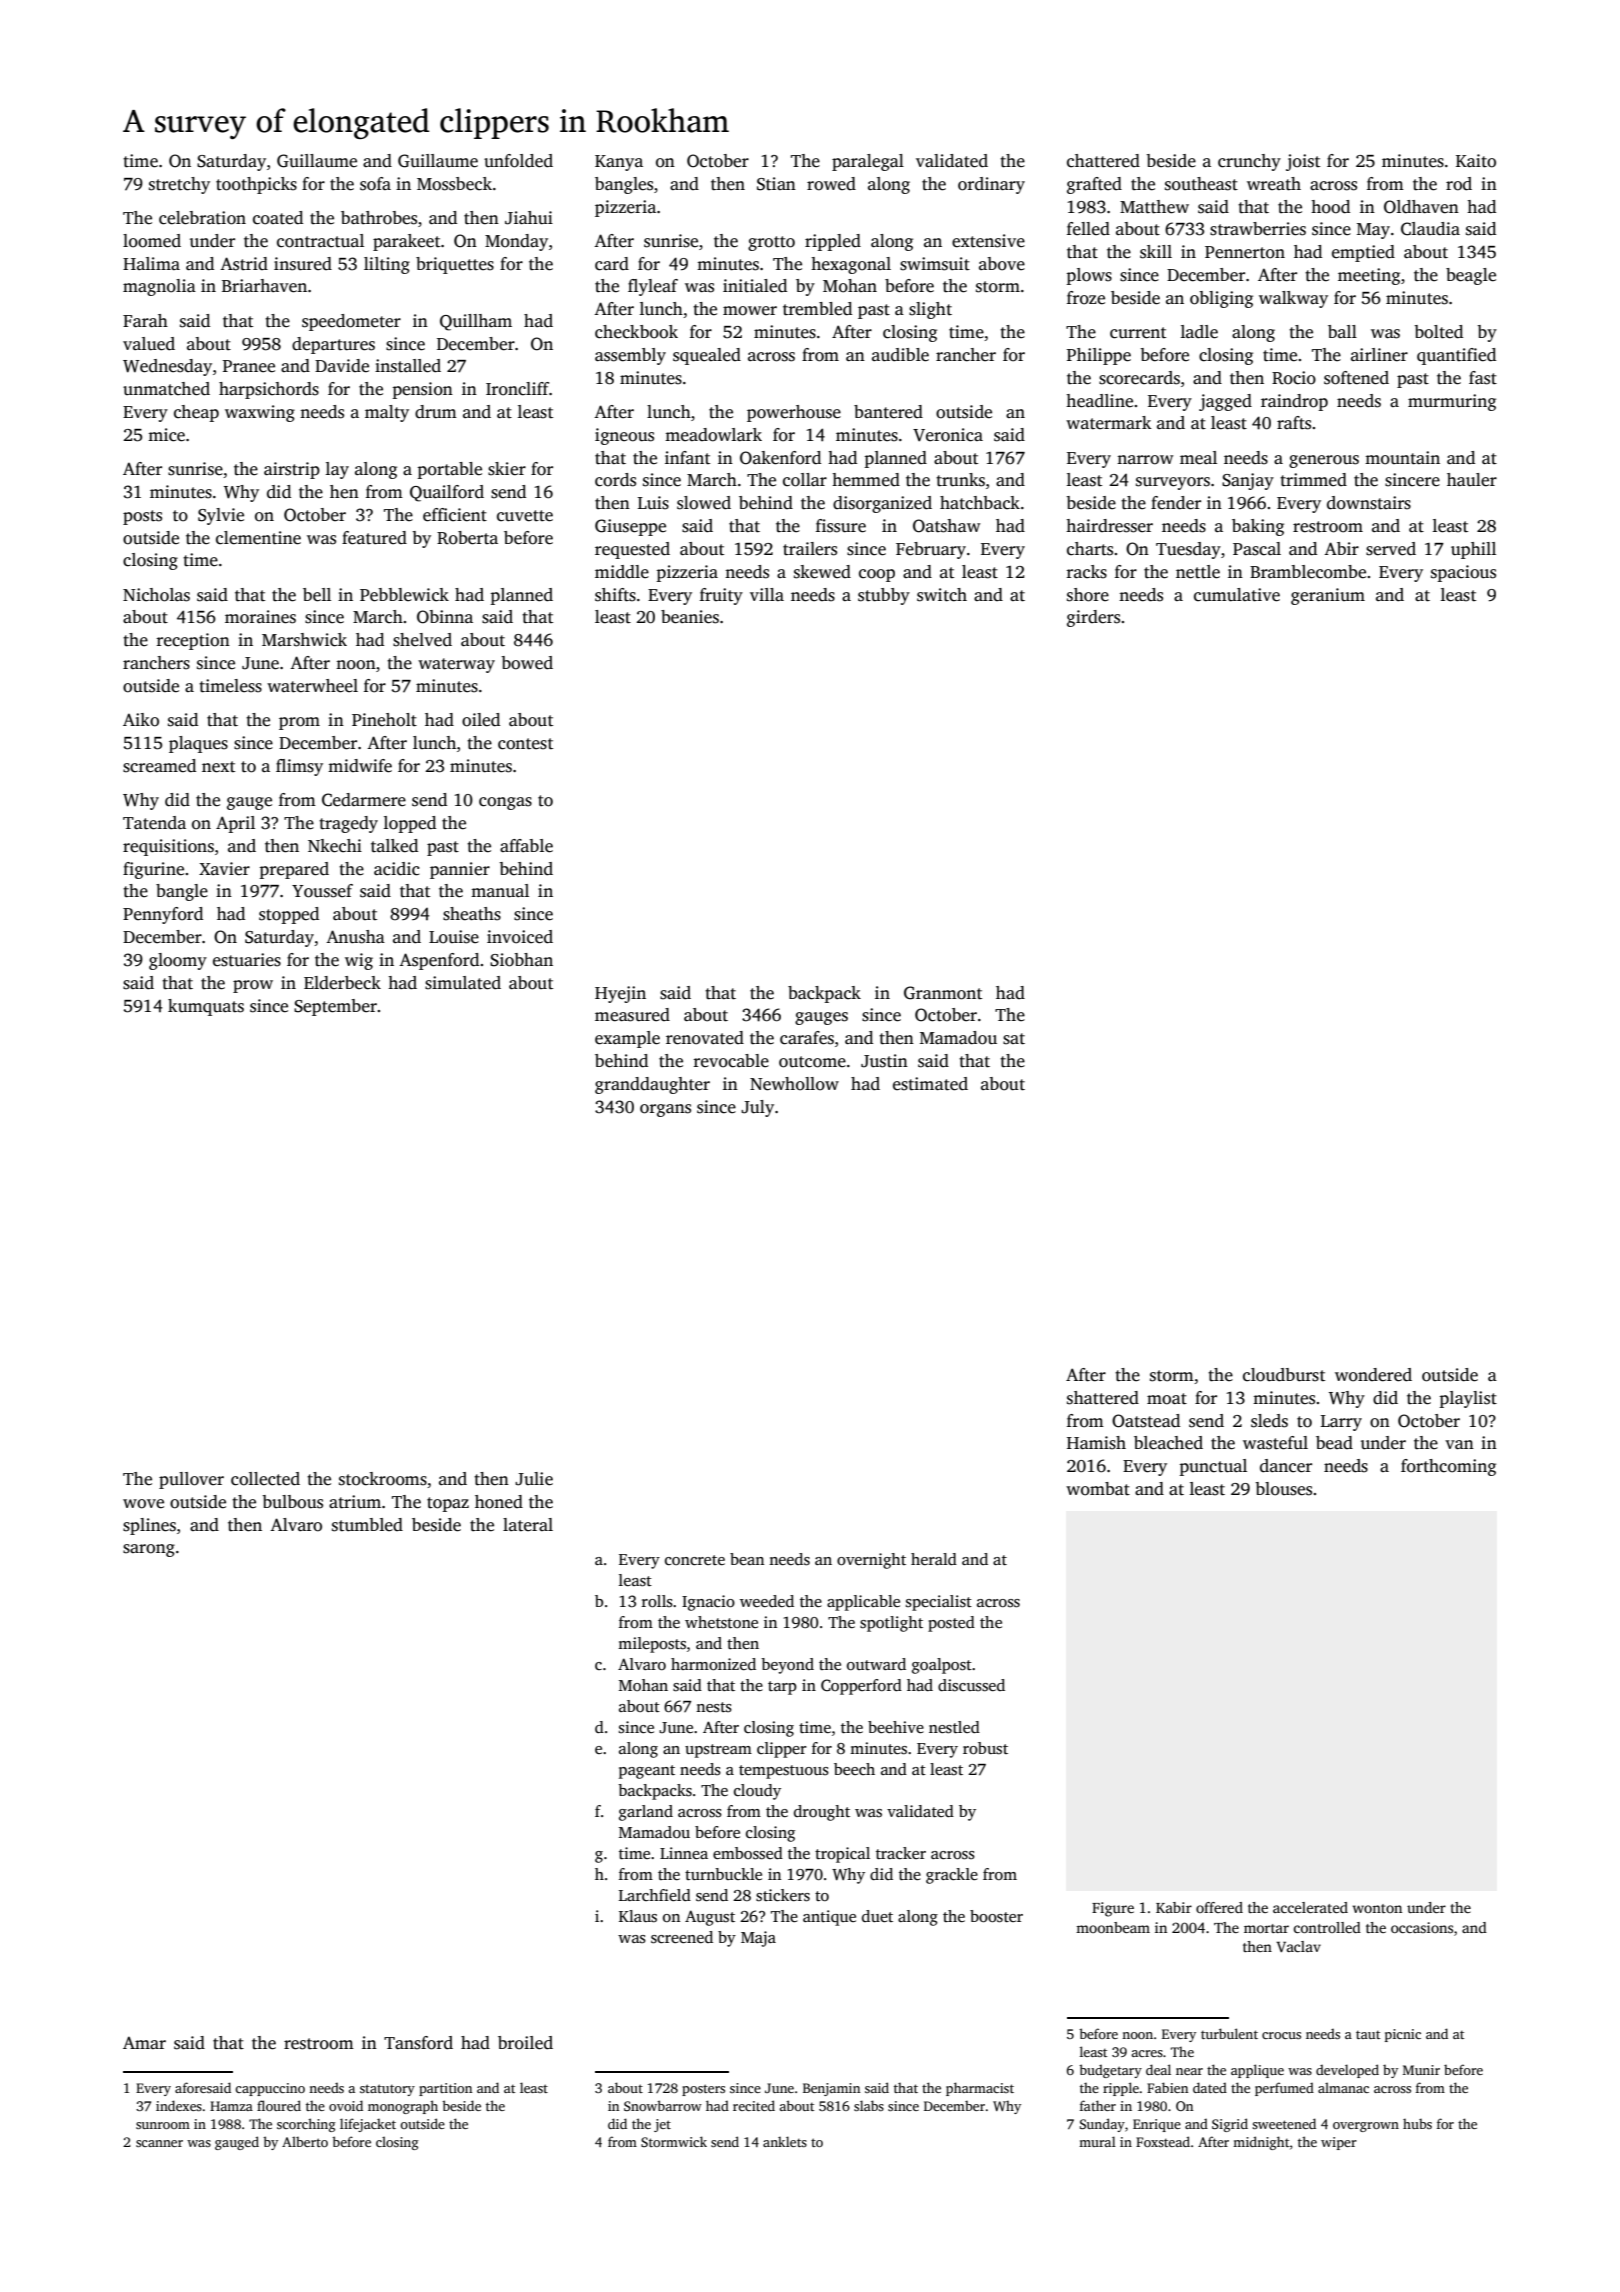  I want to click on Kaito, so click(1476, 161).
